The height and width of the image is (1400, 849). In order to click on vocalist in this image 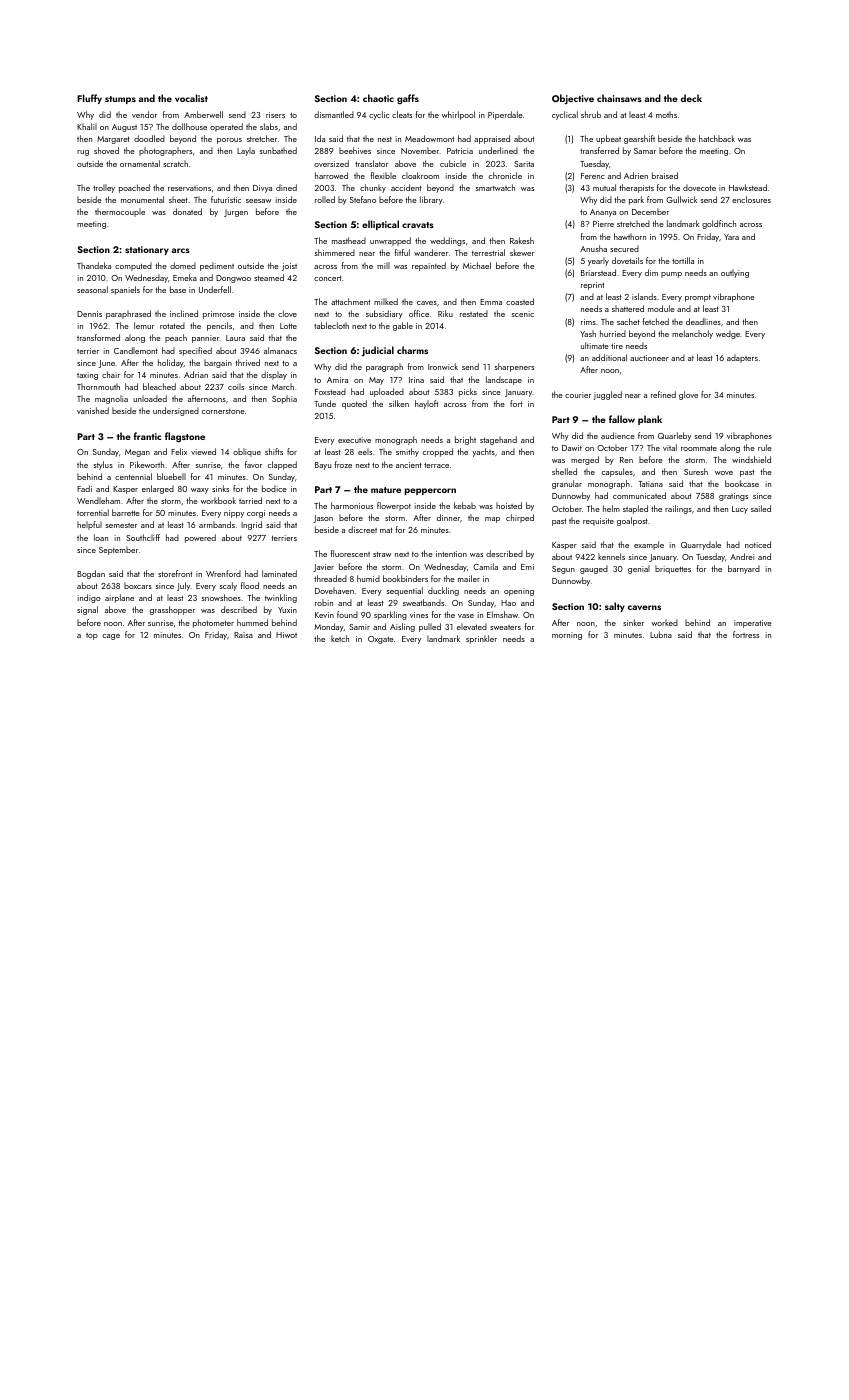, I will do `click(191, 98)`.
